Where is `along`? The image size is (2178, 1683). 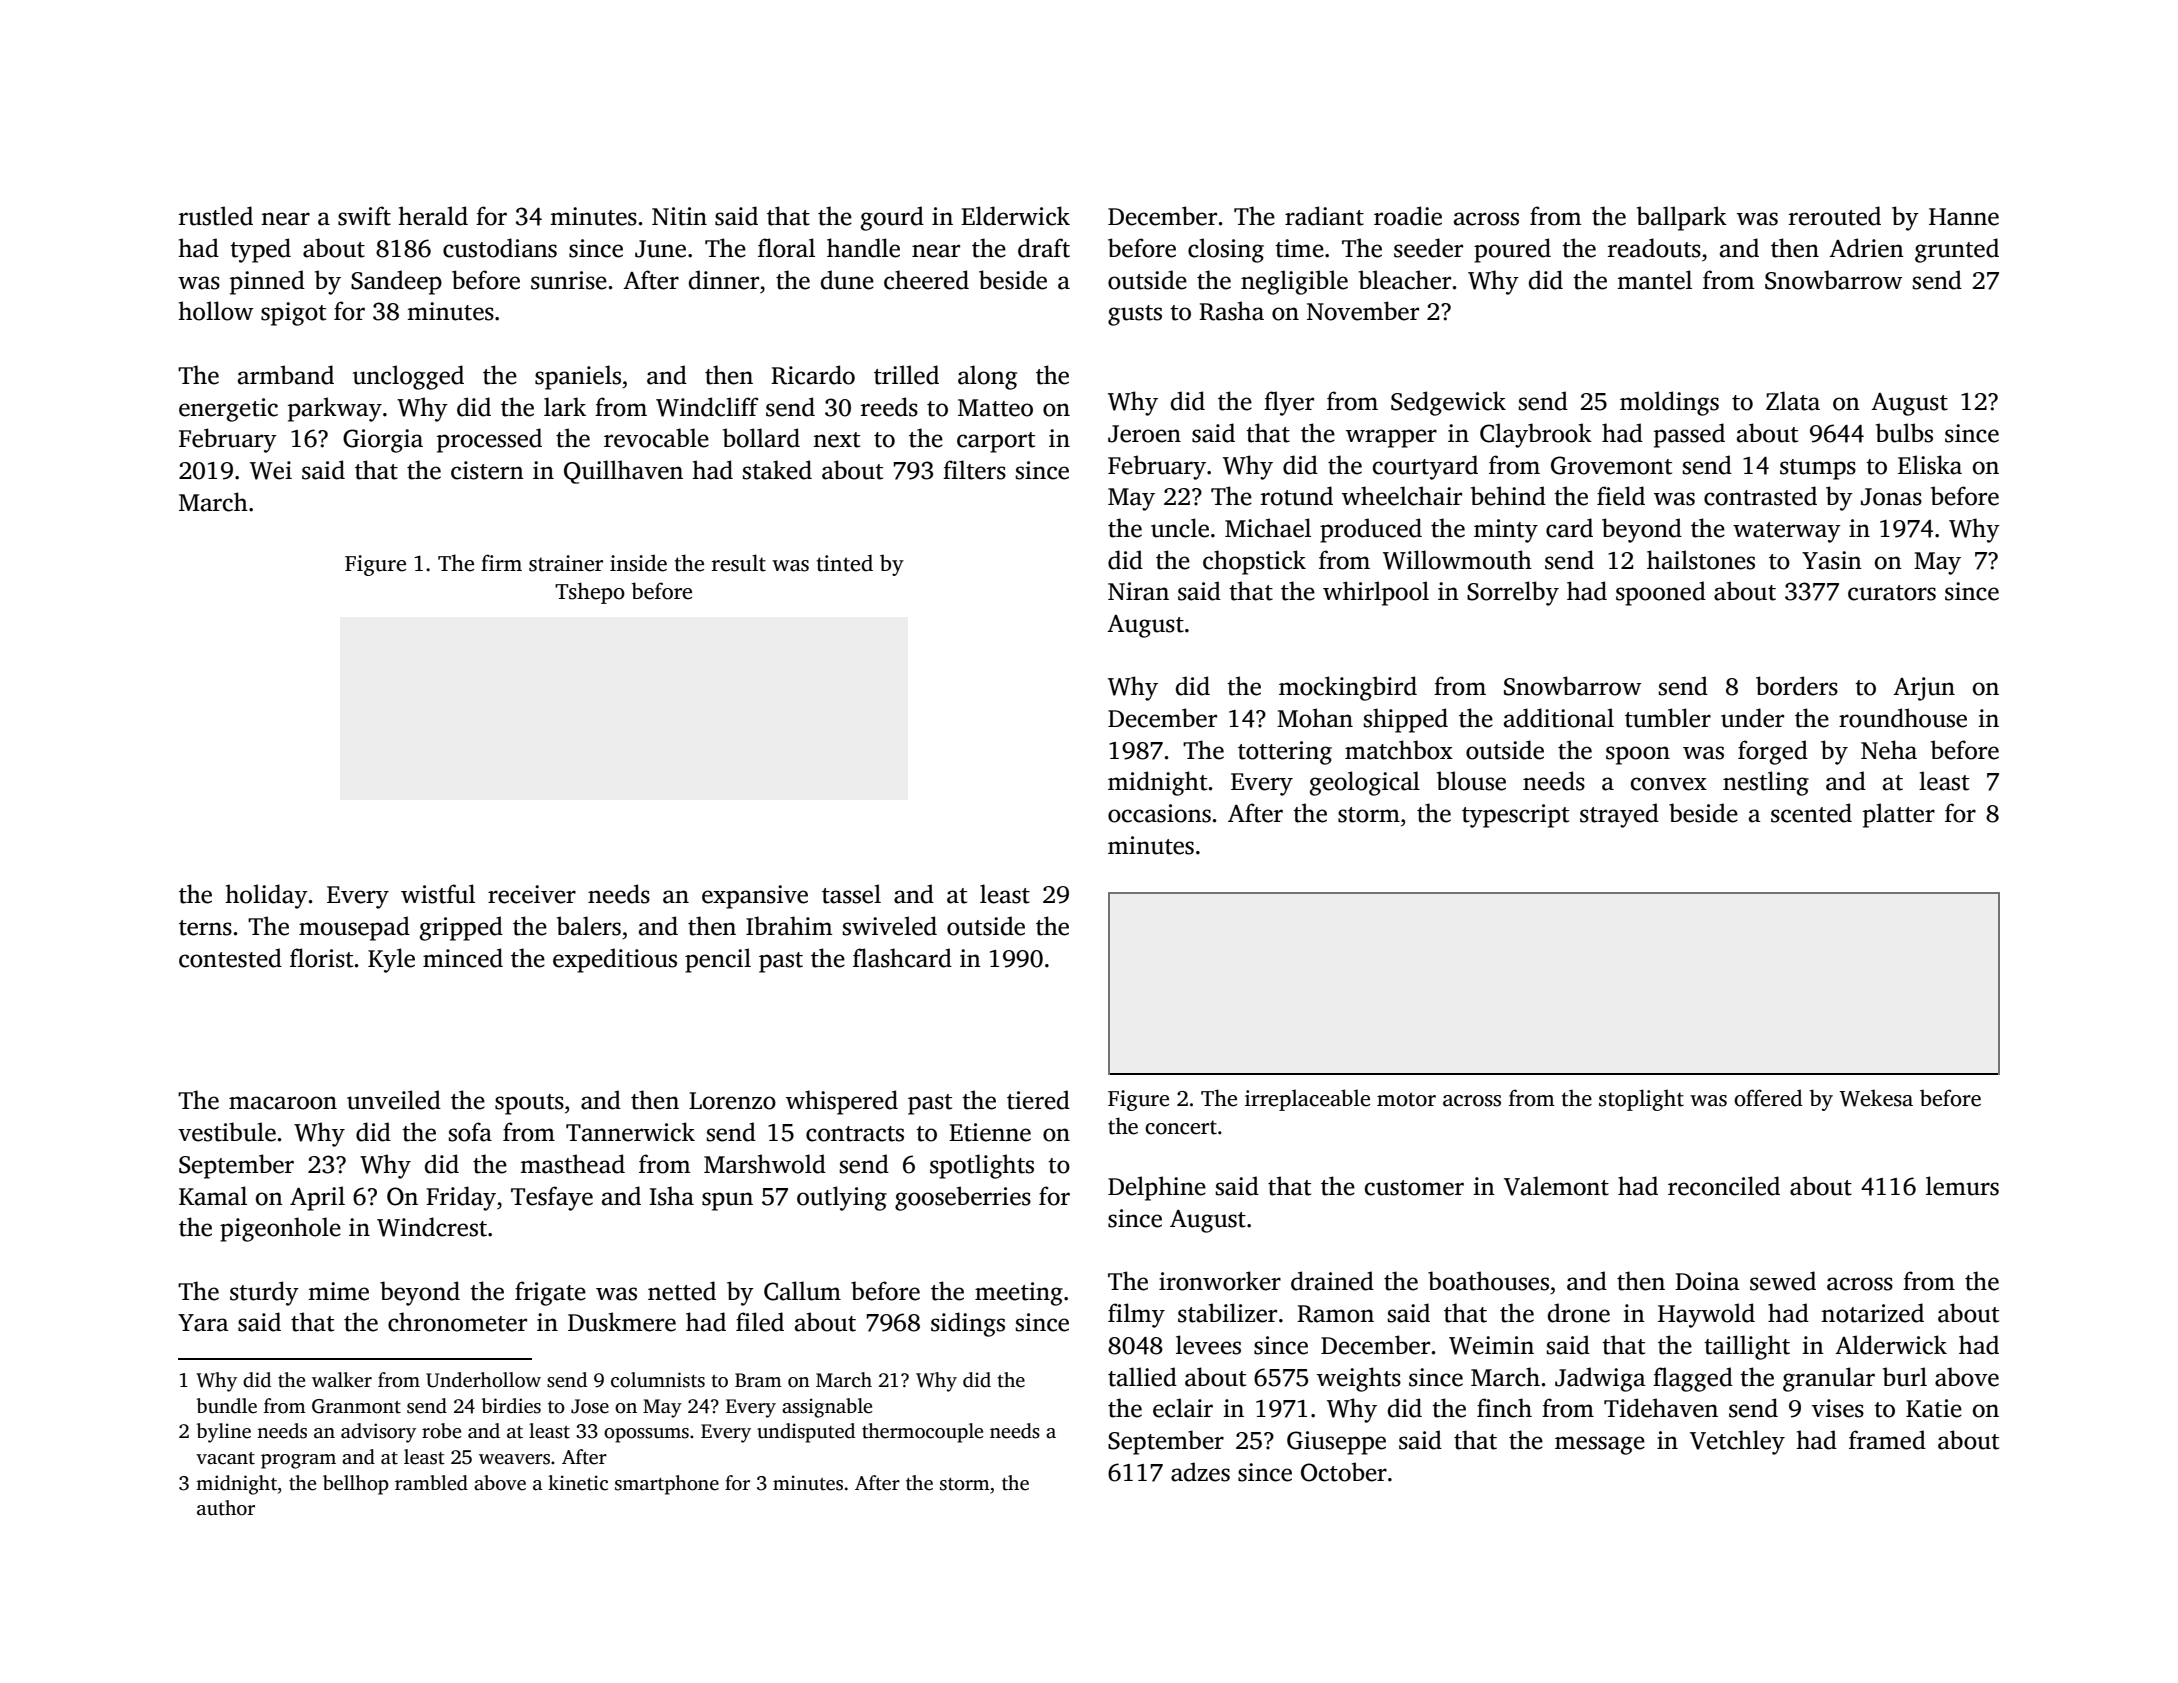 along is located at coordinates (987, 377).
